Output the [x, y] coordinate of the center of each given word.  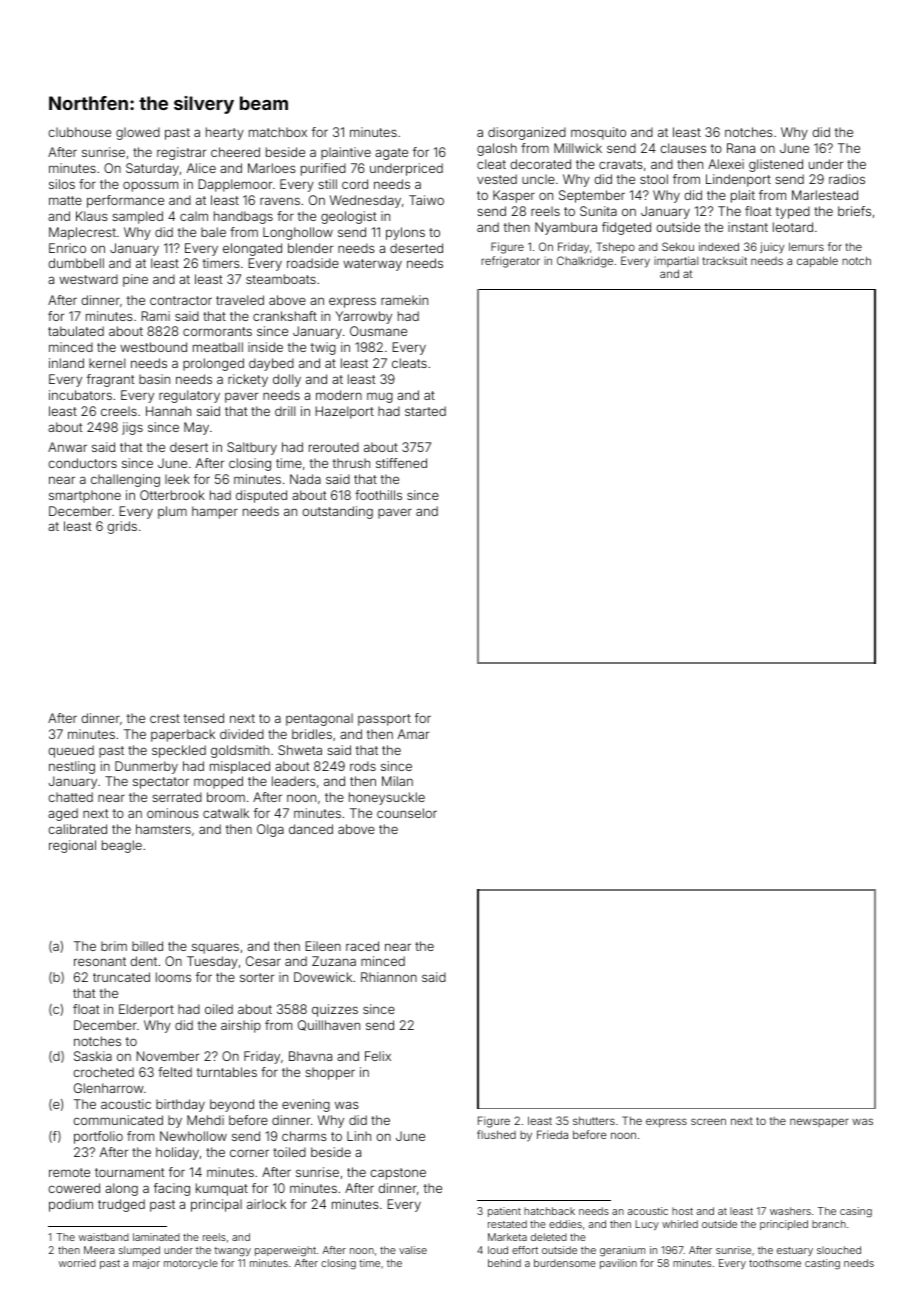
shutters [594, 1120]
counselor [407, 813]
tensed [204, 718]
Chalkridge [585, 262]
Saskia [93, 1056]
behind [504, 1263]
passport [384, 720]
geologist [349, 217]
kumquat [222, 1189]
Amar [413, 734]
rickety [248, 380]
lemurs [806, 246]
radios [847, 179]
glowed [138, 133]
